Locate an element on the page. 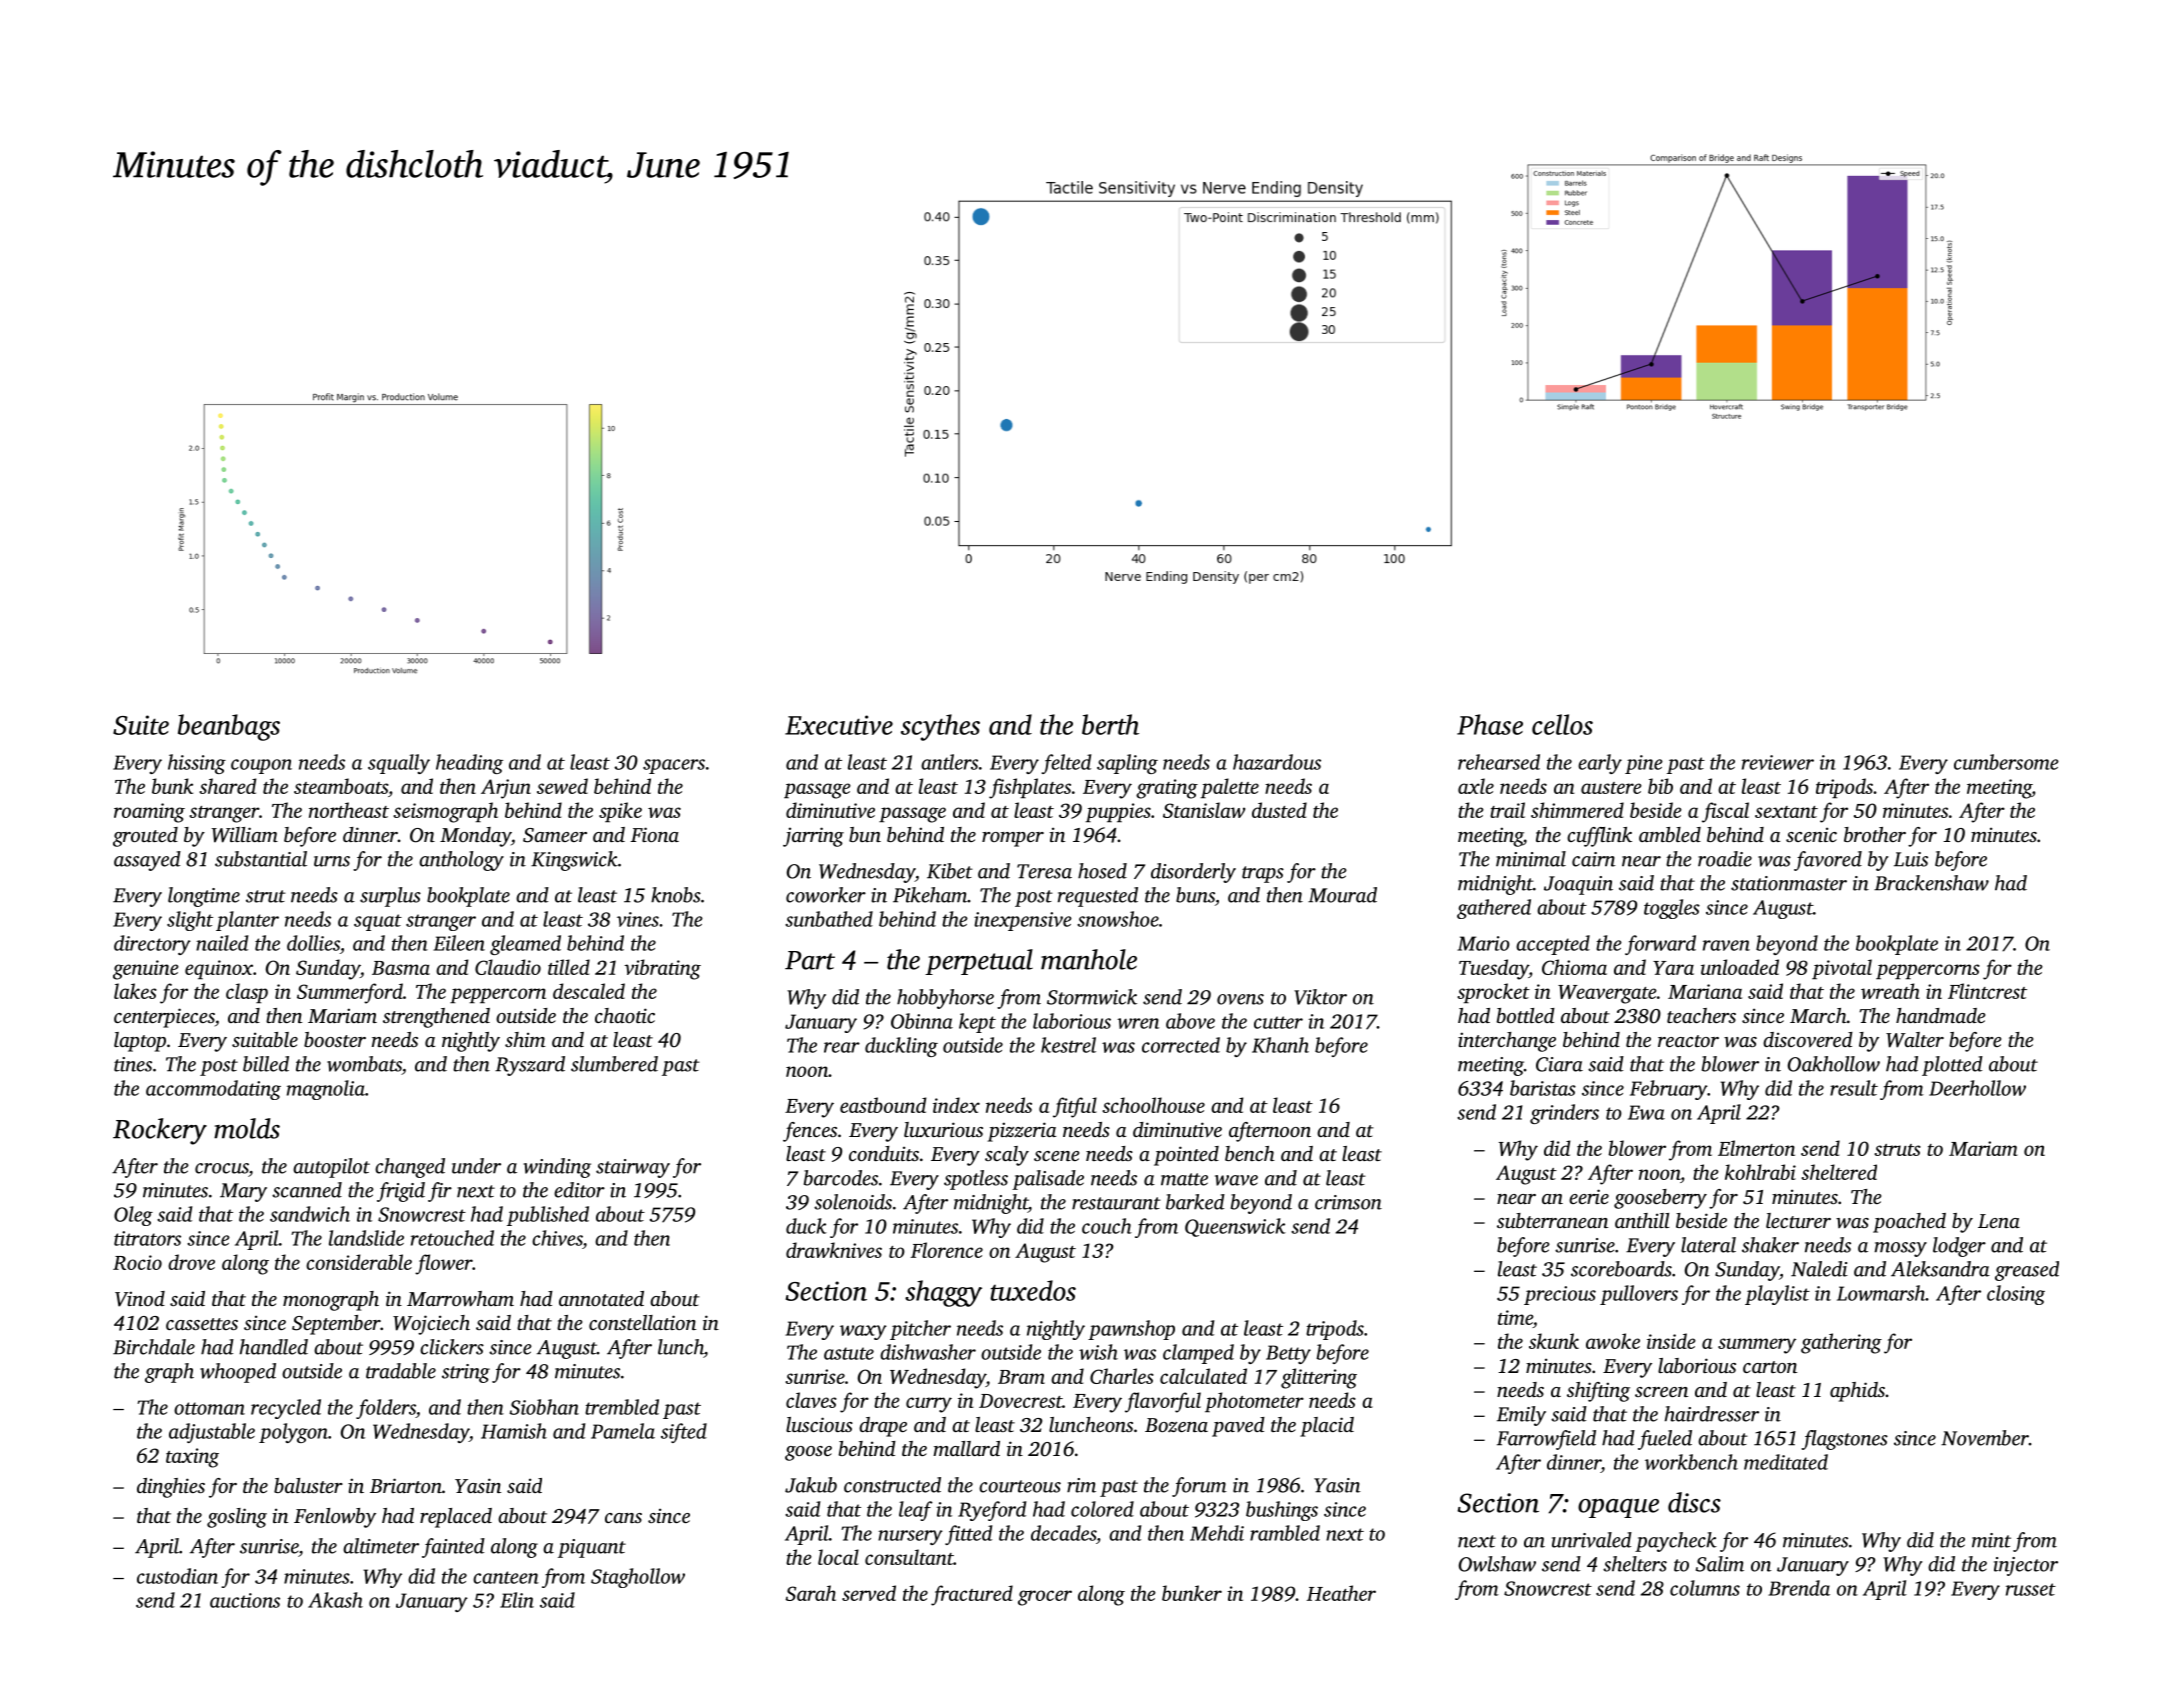 The height and width of the image is (1683, 2178). laptop is located at coordinates (140, 1042).
